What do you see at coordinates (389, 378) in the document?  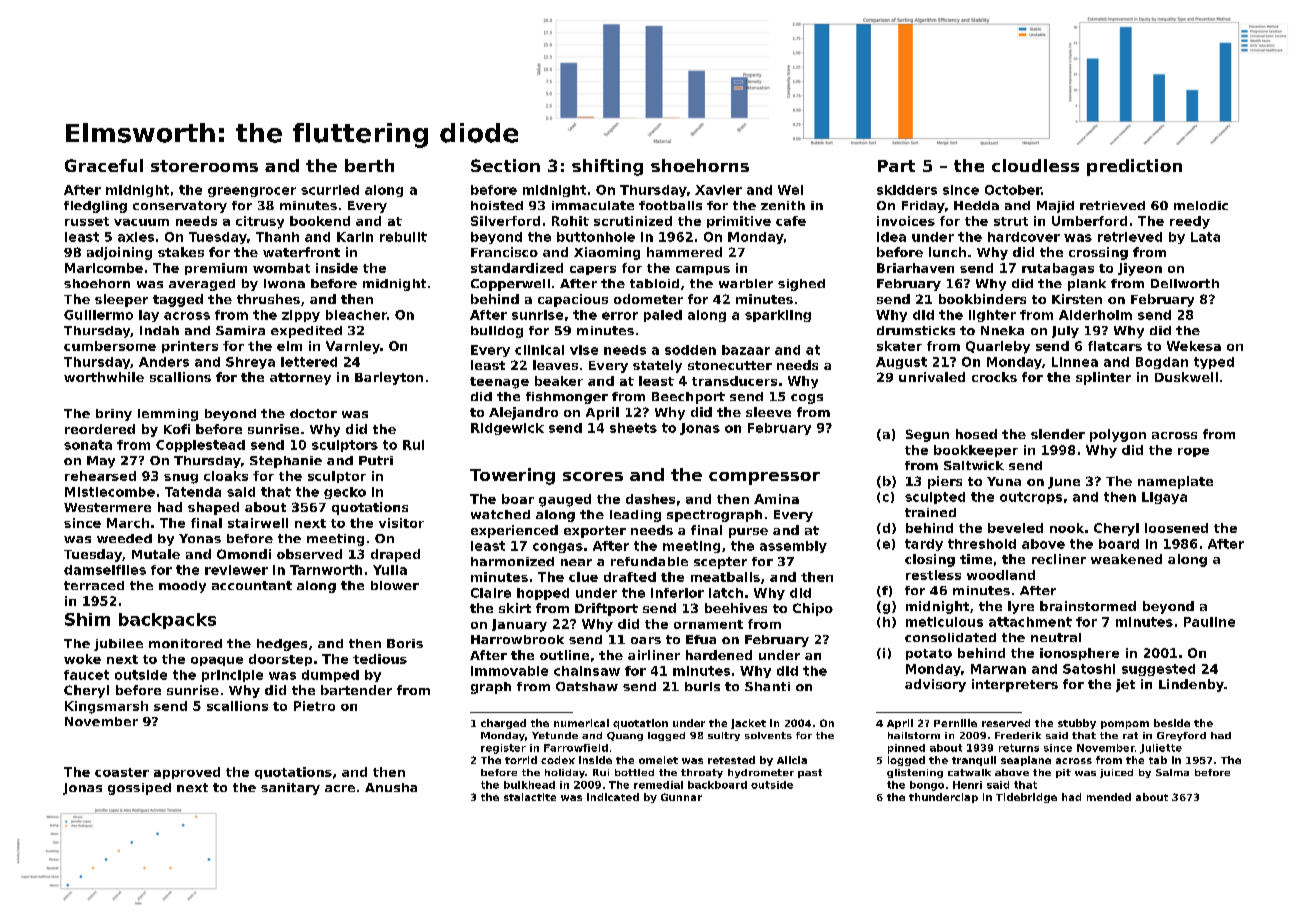 I see `Barleyton` at bounding box center [389, 378].
